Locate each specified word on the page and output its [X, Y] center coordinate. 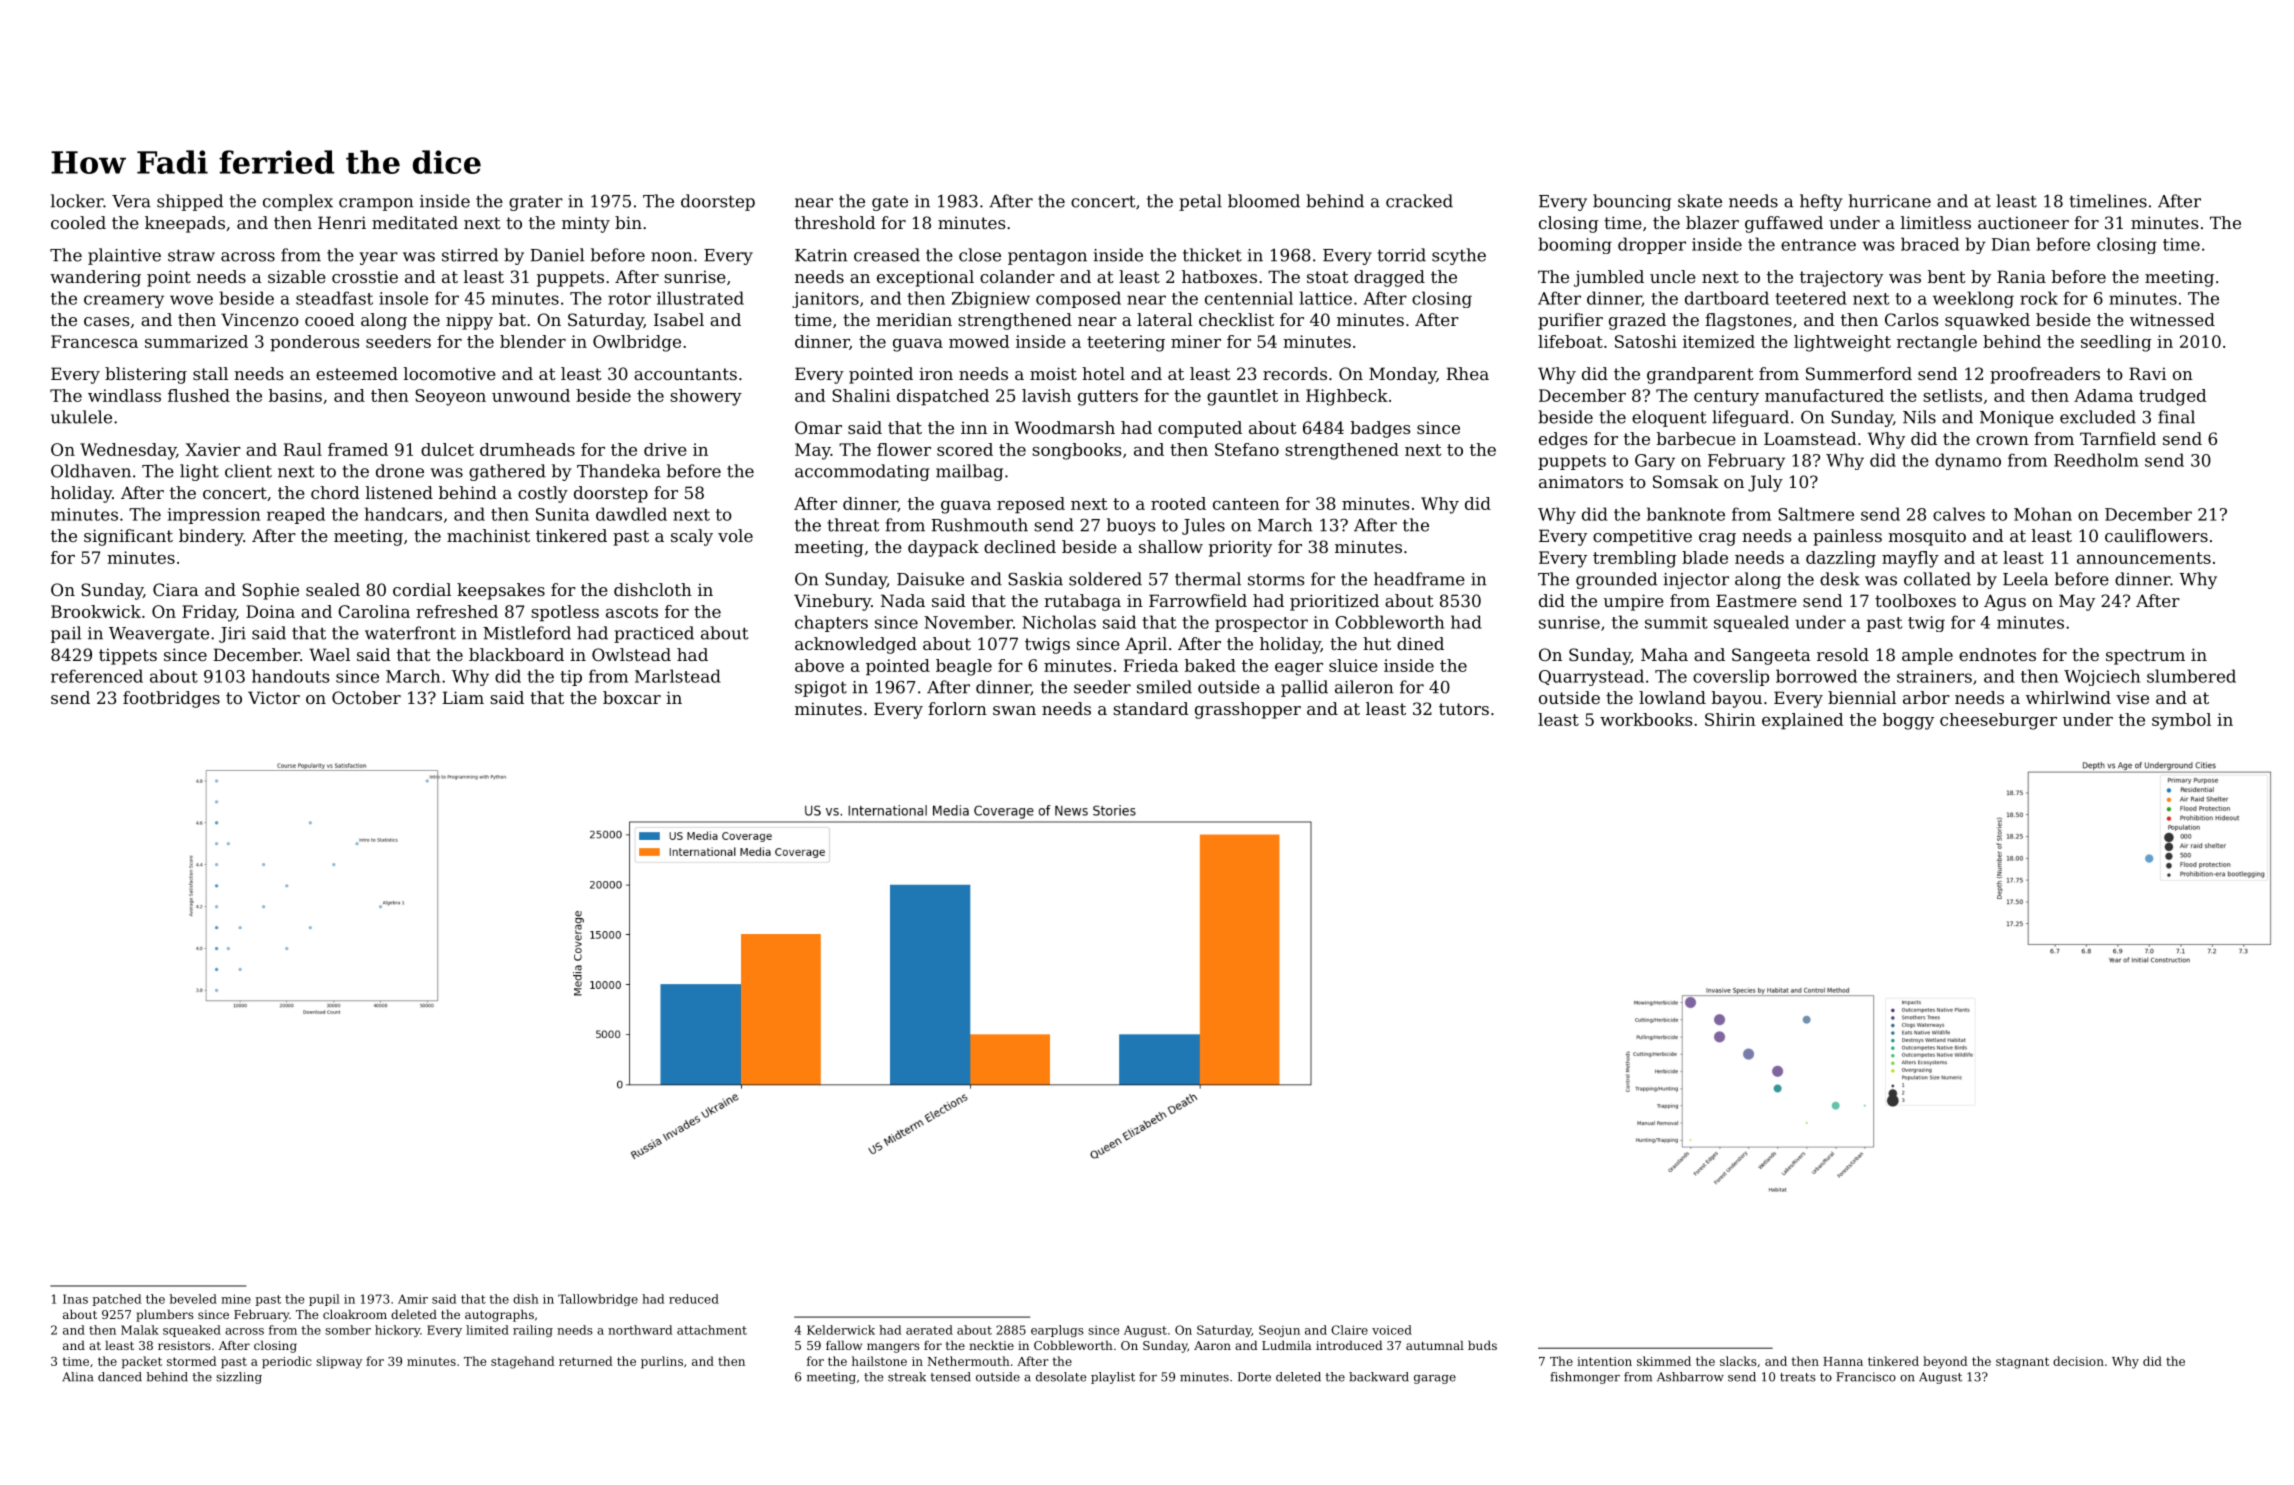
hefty [1821, 202]
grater [536, 203]
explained [1802, 721]
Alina [77, 1377]
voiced [1392, 1330]
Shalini [861, 395]
